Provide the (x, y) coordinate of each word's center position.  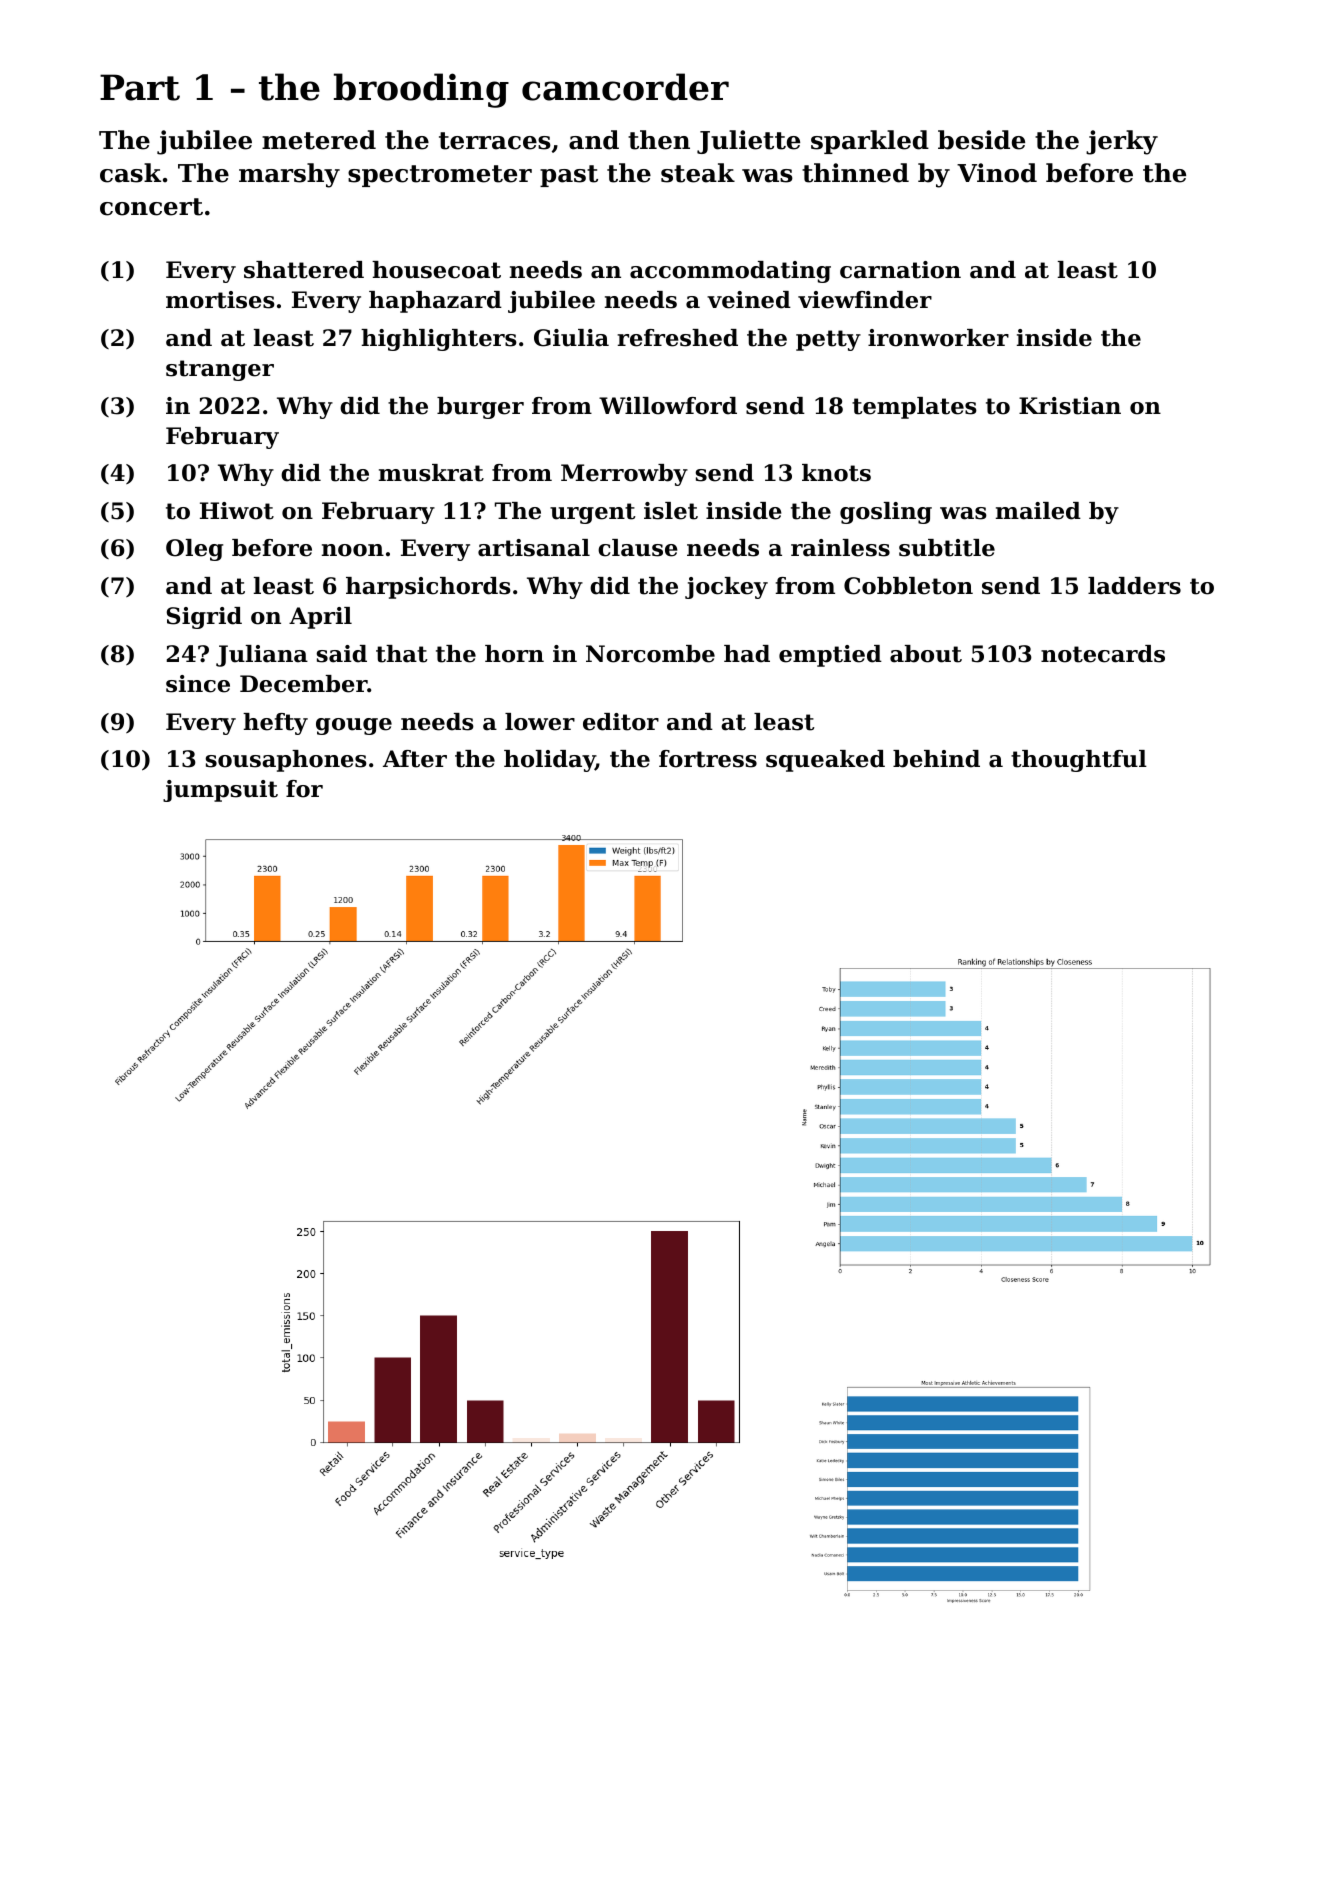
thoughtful (1079, 761)
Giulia (571, 338)
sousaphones (286, 761)
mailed (1038, 511)
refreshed (677, 338)
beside (981, 140)
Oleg (194, 550)
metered (319, 140)
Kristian (1070, 406)
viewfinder (865, 300)
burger (480, 408)
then (659, 140)
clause (638, 548)
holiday (549, 761)
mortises (220, 300)
